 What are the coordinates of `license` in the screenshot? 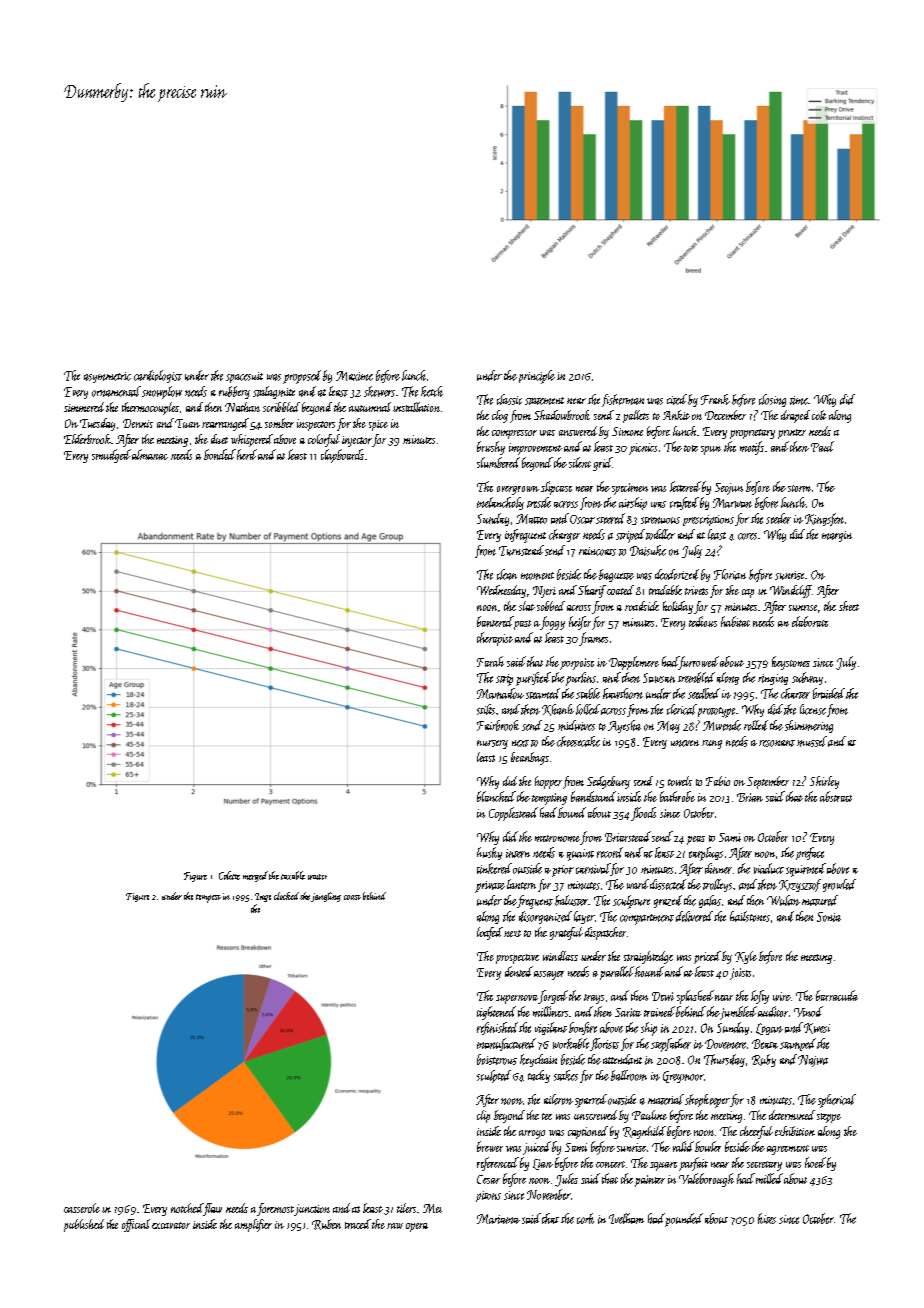 It's located at (813, 709).
